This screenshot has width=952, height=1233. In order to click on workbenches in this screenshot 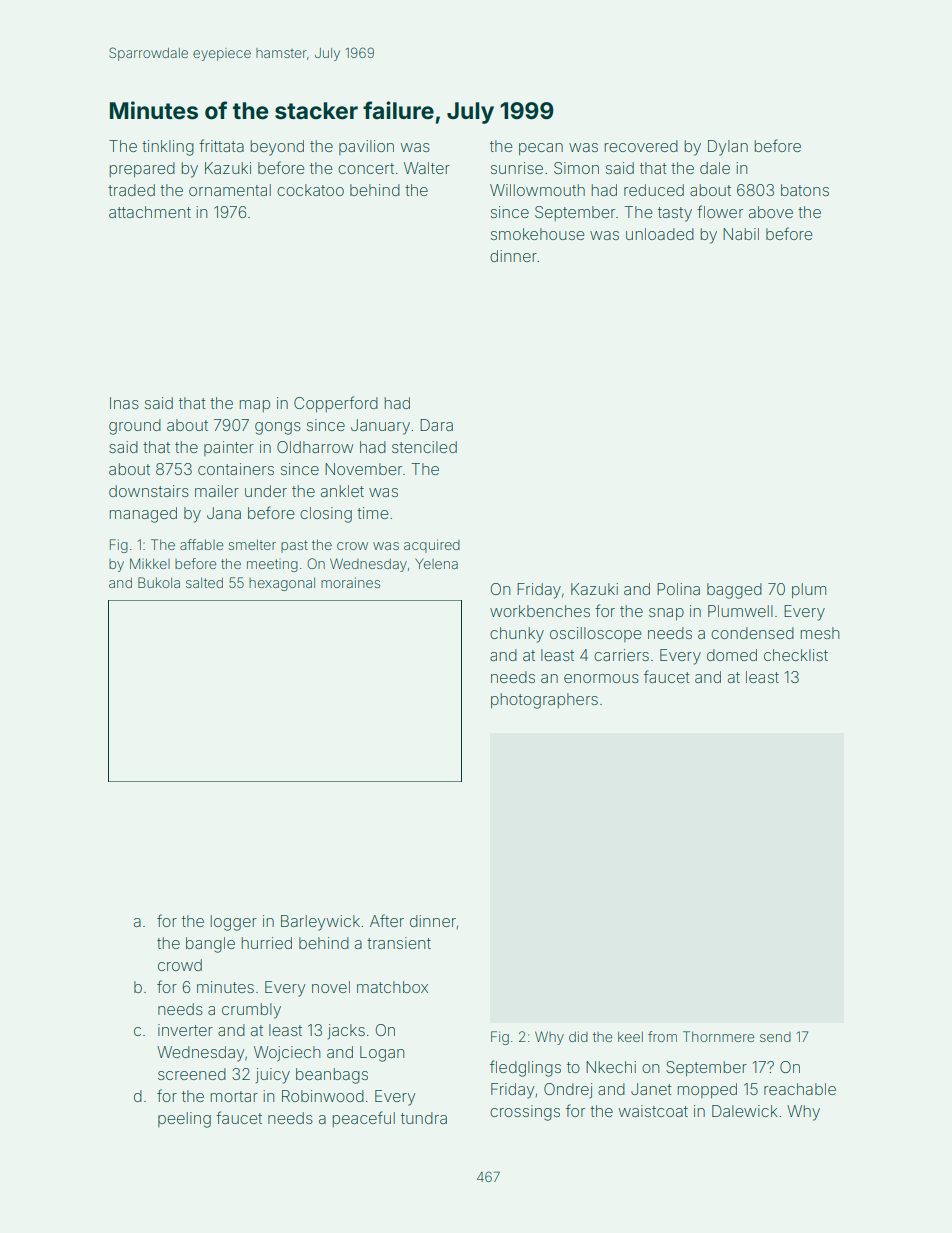, I will do `click(540, 611)`.
